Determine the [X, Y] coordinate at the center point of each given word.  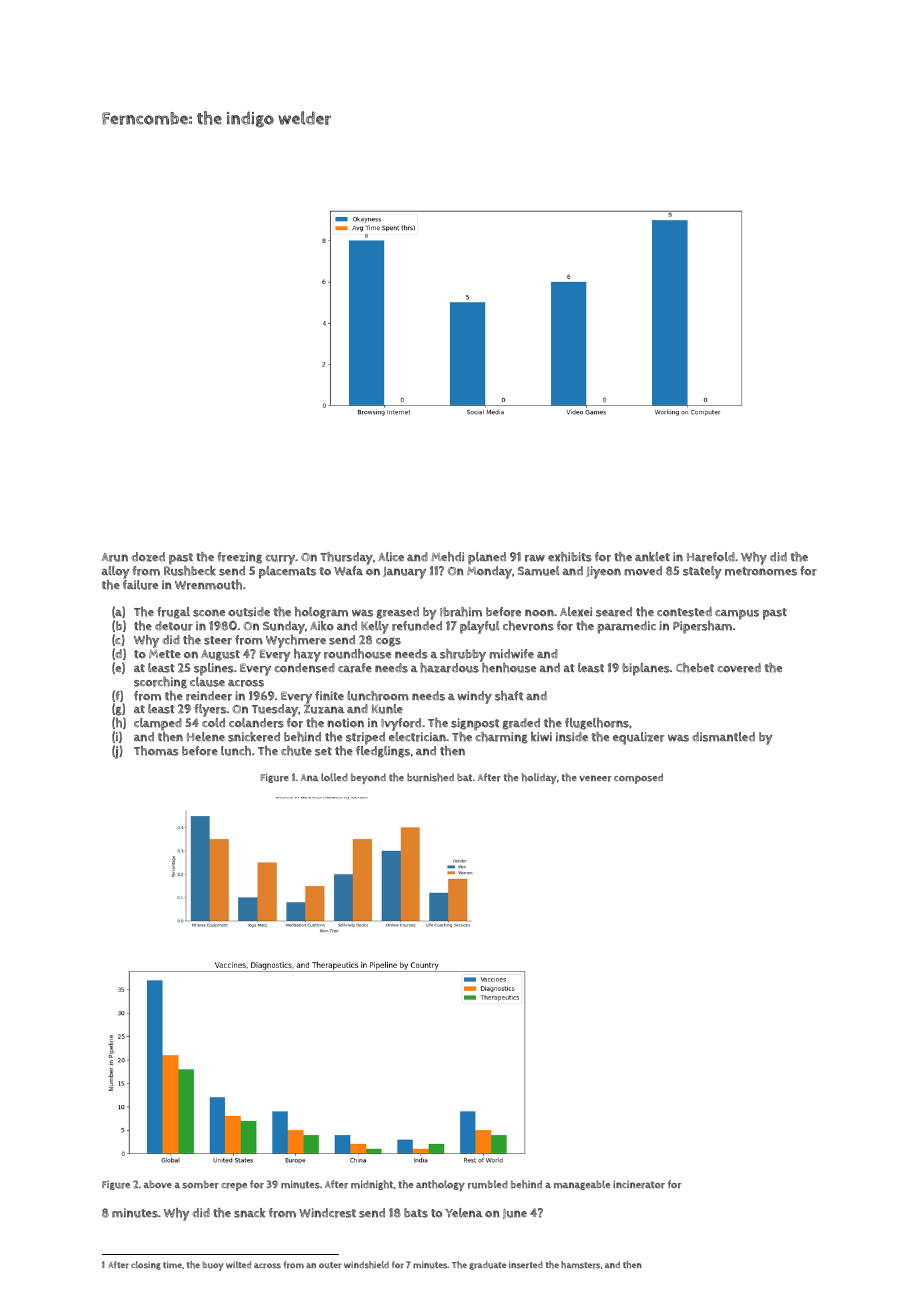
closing [146, 1265]
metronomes [761, 571]
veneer [595, 778]
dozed [148, 557]
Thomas [156, 751]
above [158, 1184]
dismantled [723, 737]
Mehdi [447, 557]
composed [638, 778]
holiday [539, 778]
